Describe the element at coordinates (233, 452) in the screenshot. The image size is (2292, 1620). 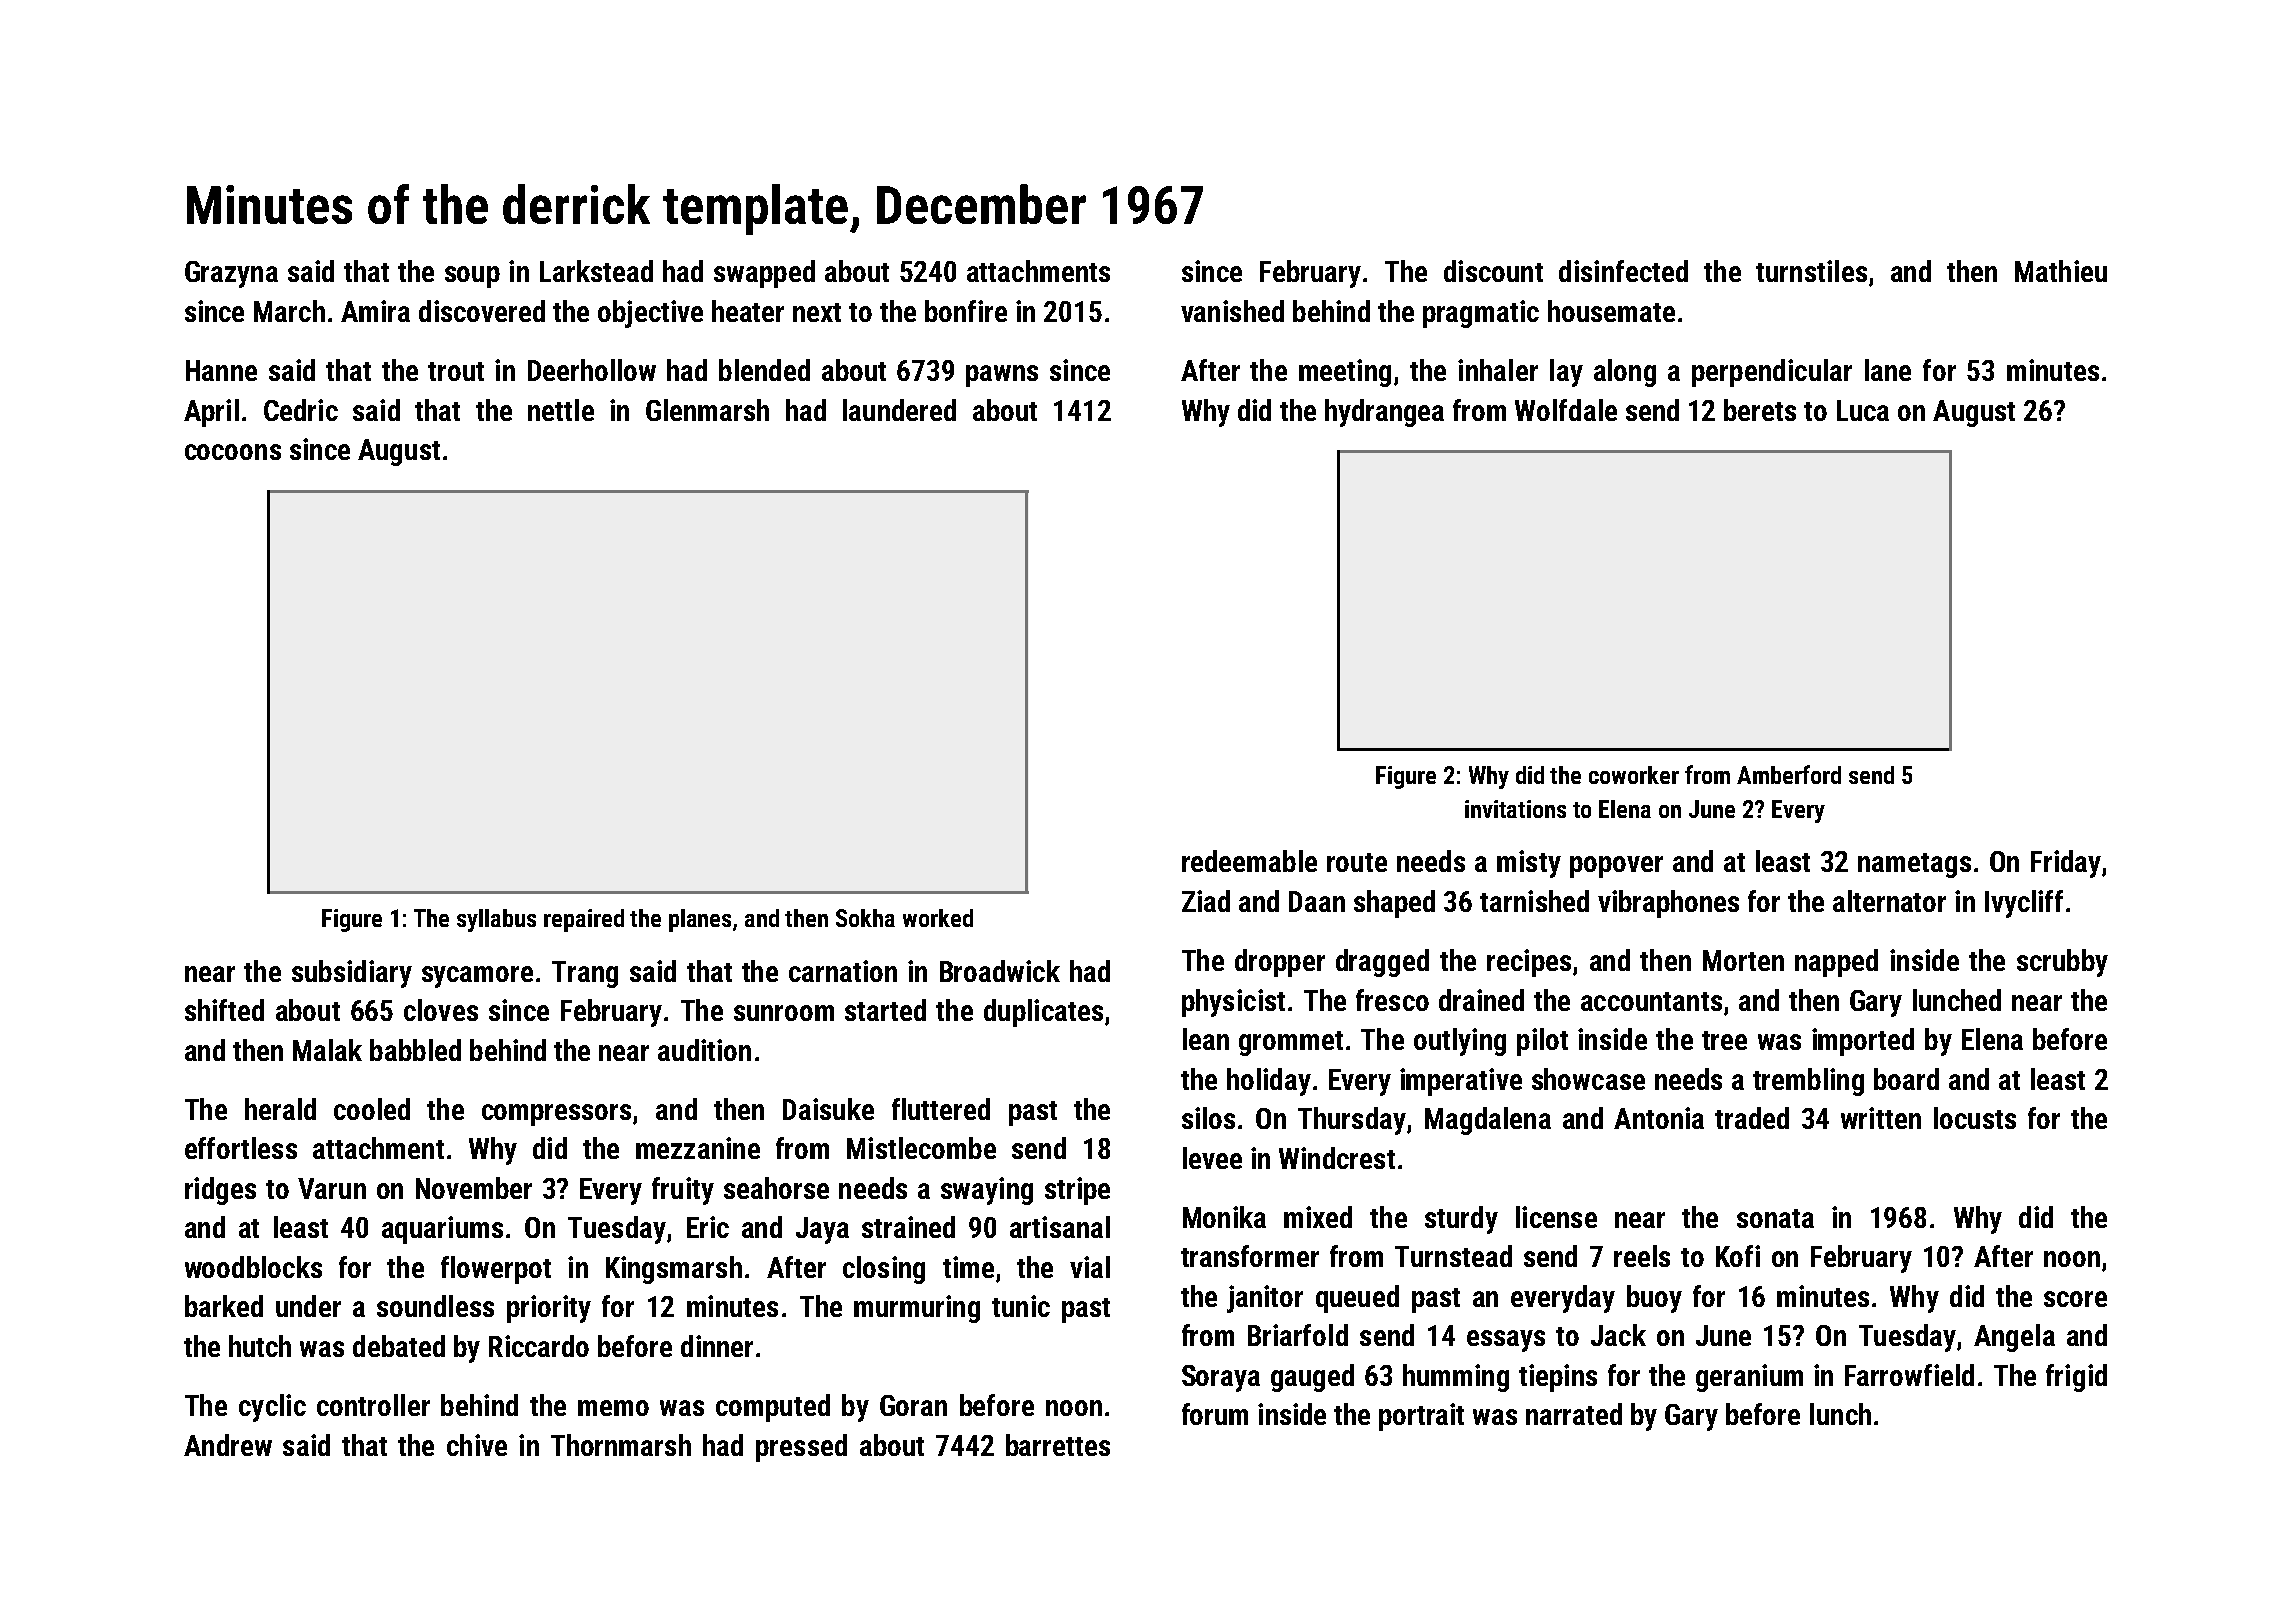
I see `cocoons` at that location.
